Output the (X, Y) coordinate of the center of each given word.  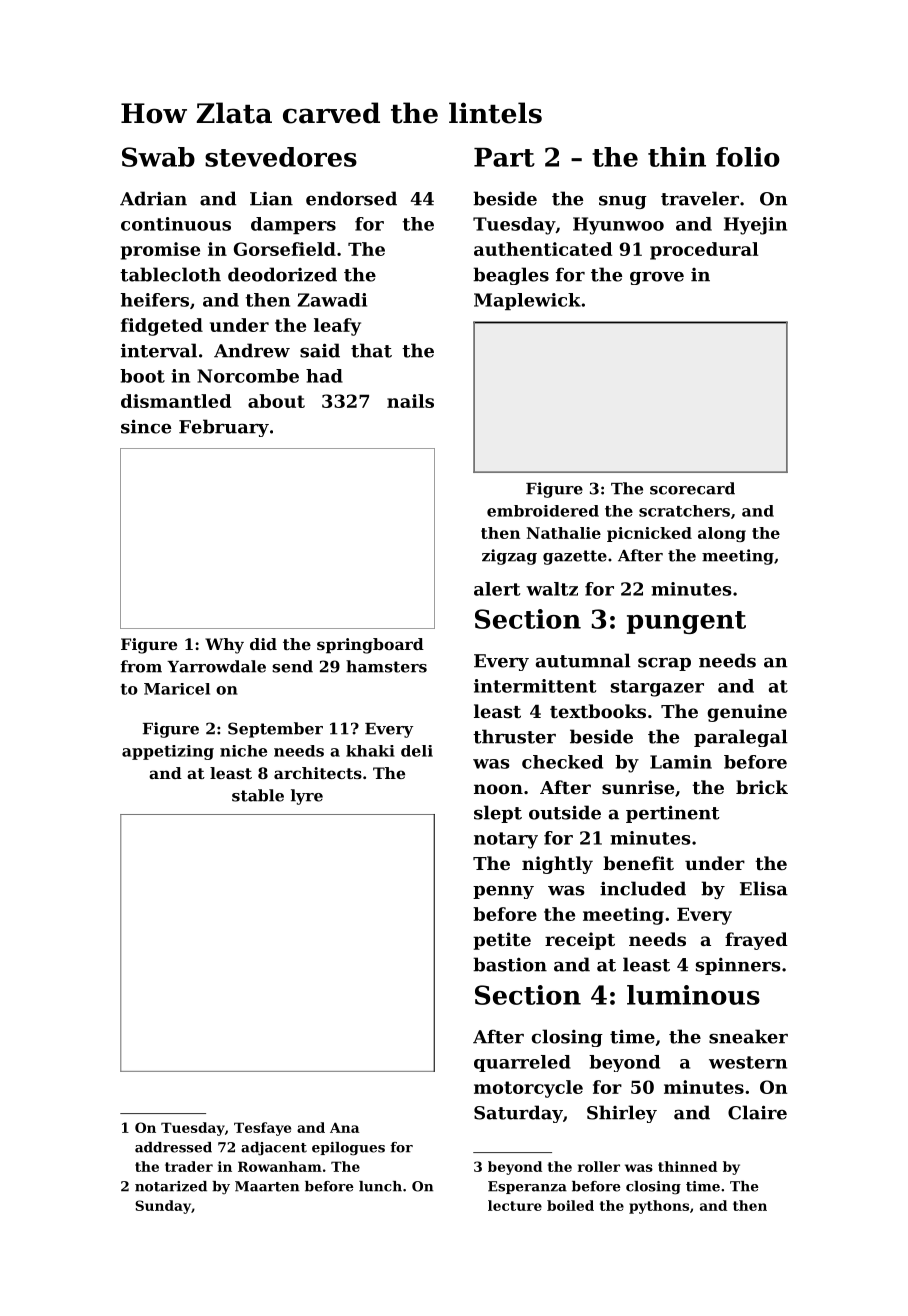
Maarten (267, 1186)
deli (417, 751)
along (722, 534)
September (275, 730)
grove (657, 278)
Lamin (681, 762)
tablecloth (170, 274)
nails (410, 401)
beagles (511, 276)
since (146, 426)
